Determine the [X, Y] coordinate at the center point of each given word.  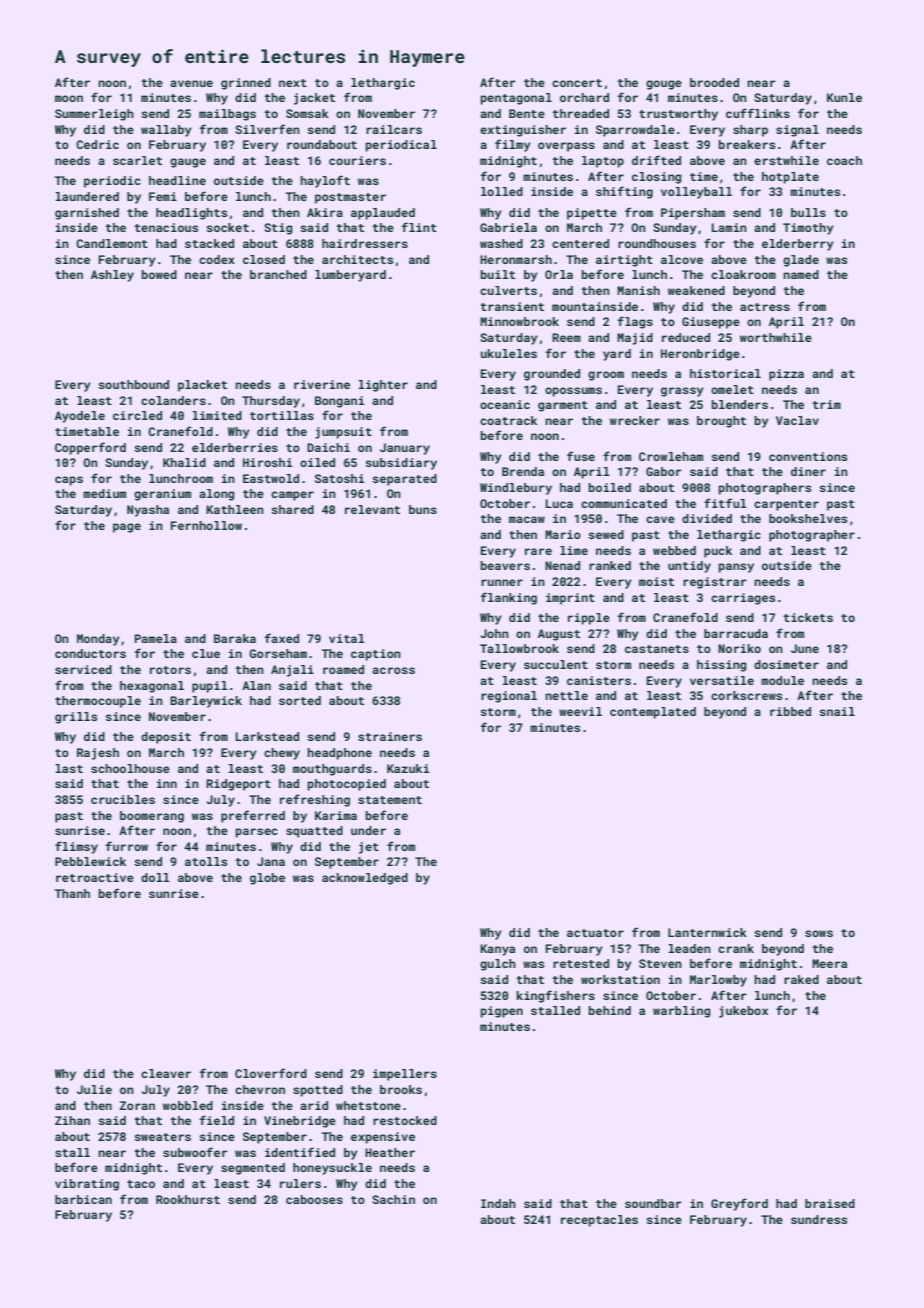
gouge [664, 85]
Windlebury [516, 489]
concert [577, 83]
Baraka [235, 638]
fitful [725, 503]
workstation [620, 979]
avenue [191, 83]
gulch [498, 965]
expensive [383, 1138]
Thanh [72, 893]
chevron [260, 1089]
